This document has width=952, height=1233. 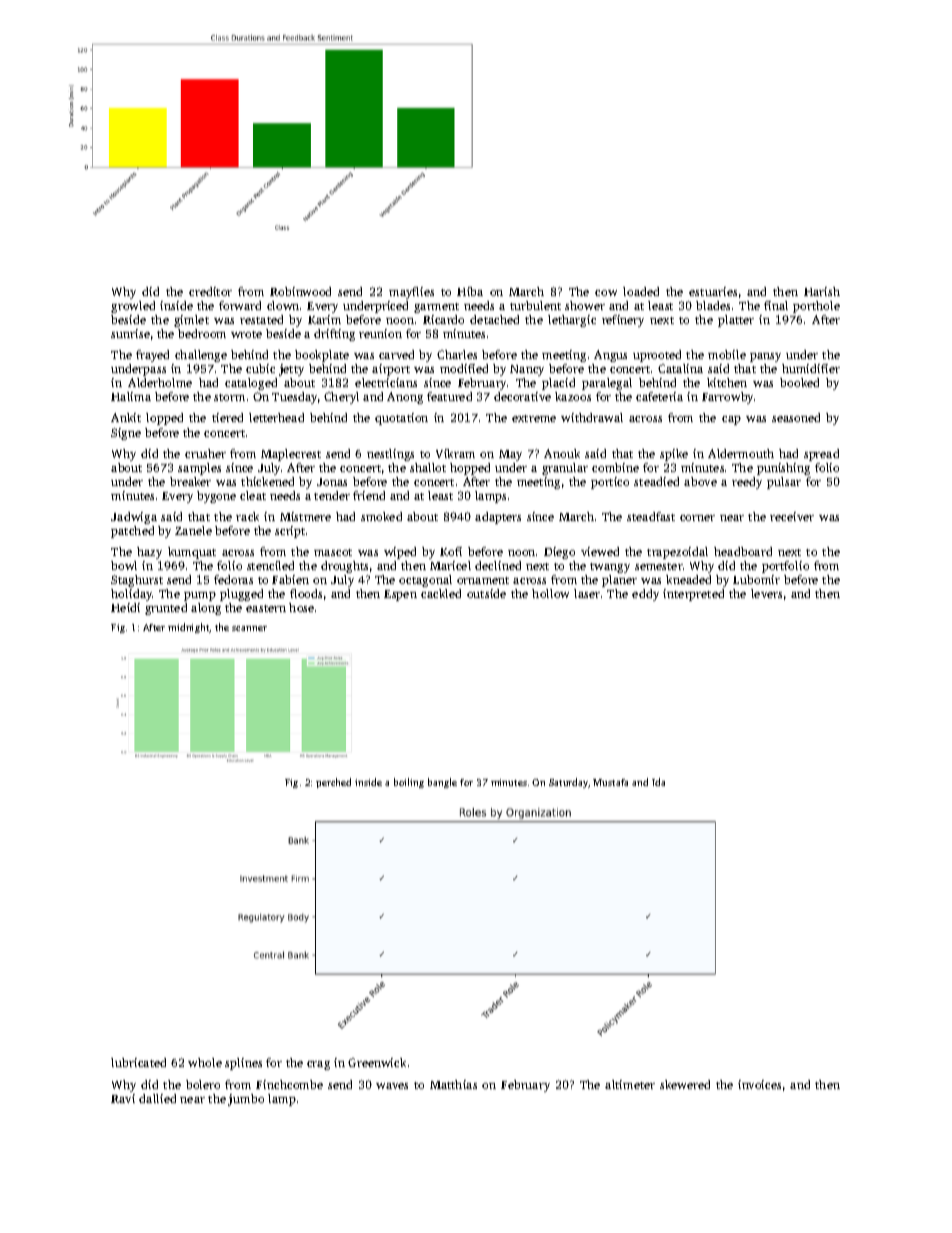 I want to click on spread, so click(x=821, y=455).
